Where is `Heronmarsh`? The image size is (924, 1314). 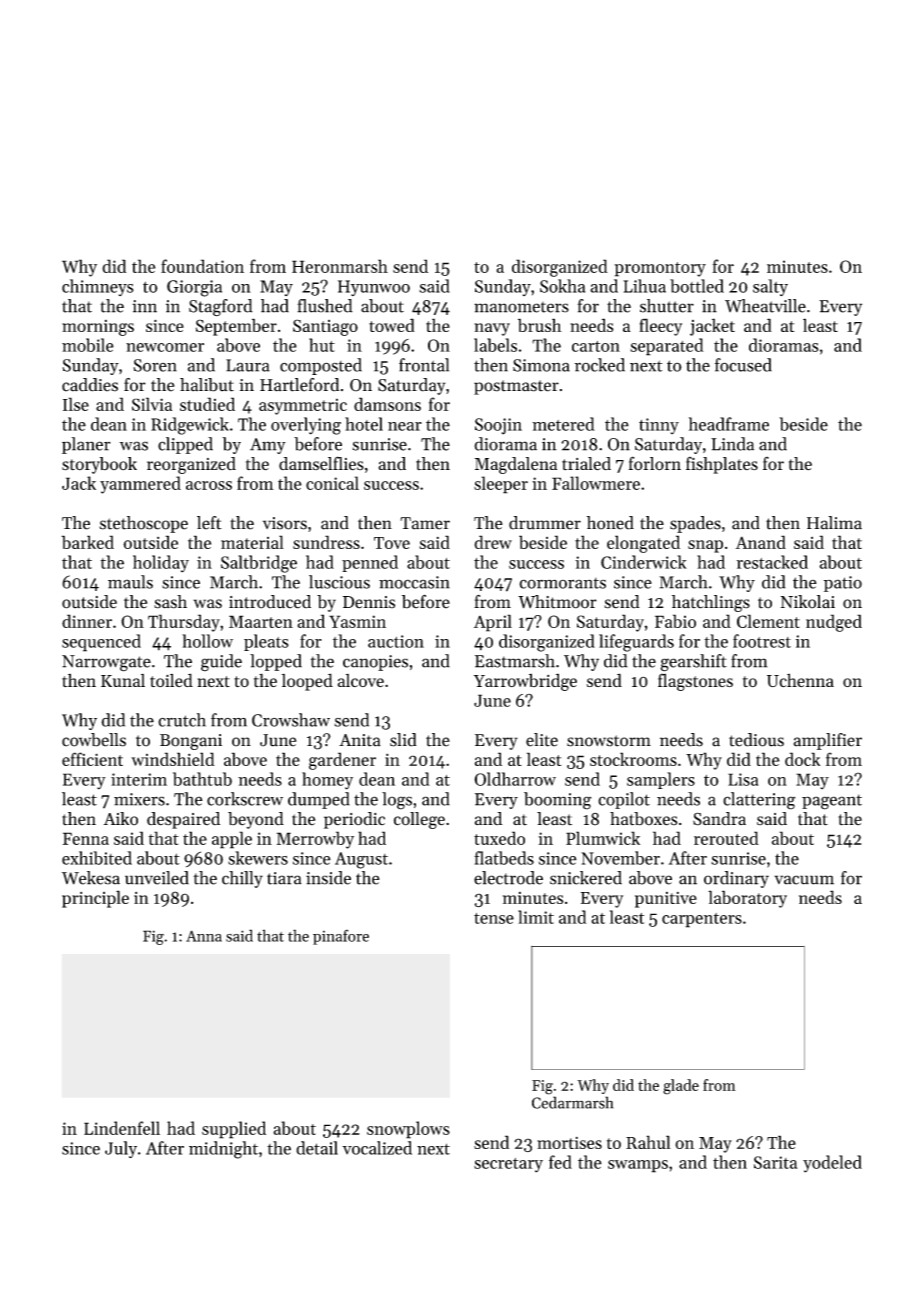 Heronmarsh is located at coordinates (340, 266).
